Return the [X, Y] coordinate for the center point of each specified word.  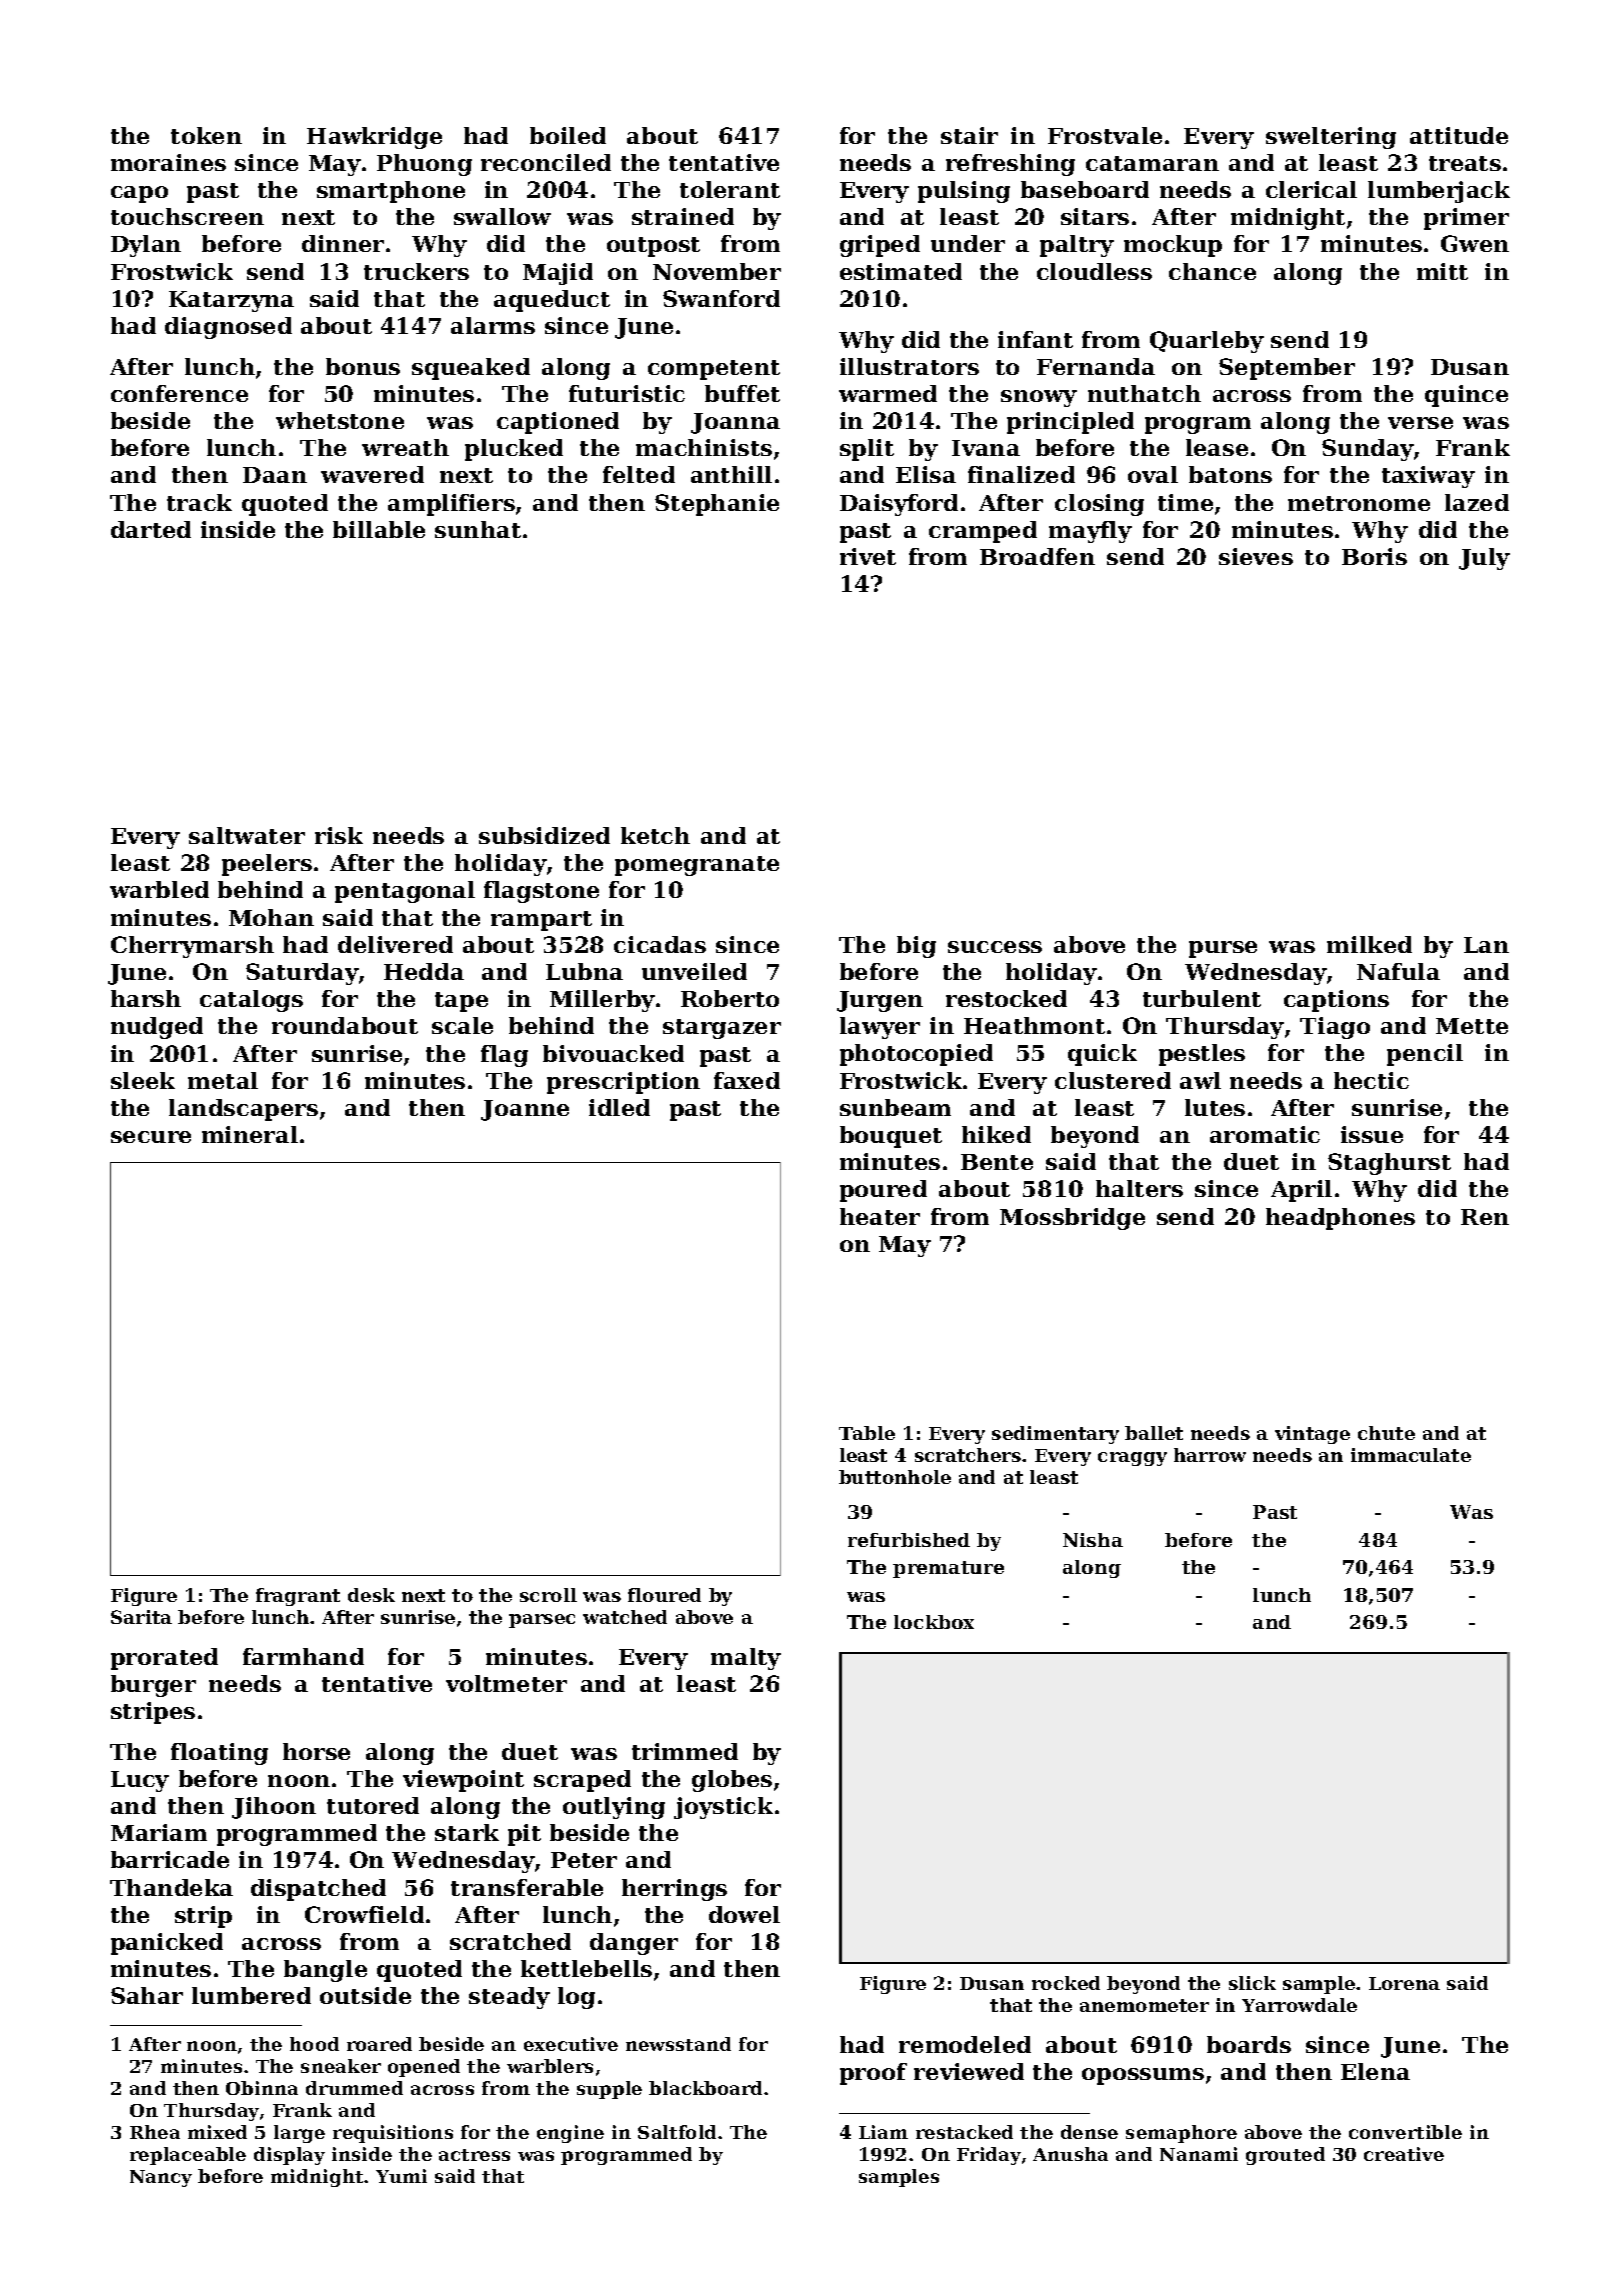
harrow [1210, 1455]
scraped [582, 1781]
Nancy [161, 2178]
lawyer [880, 1028]
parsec [542, 1621]
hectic [1371, 1080]
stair [969, 135]
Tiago [1335, 1028]
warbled [159, 889]
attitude [1459, 135]
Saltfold [677, 2132]
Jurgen [880, 1001]
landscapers [243, 1110]
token [206, 135]
